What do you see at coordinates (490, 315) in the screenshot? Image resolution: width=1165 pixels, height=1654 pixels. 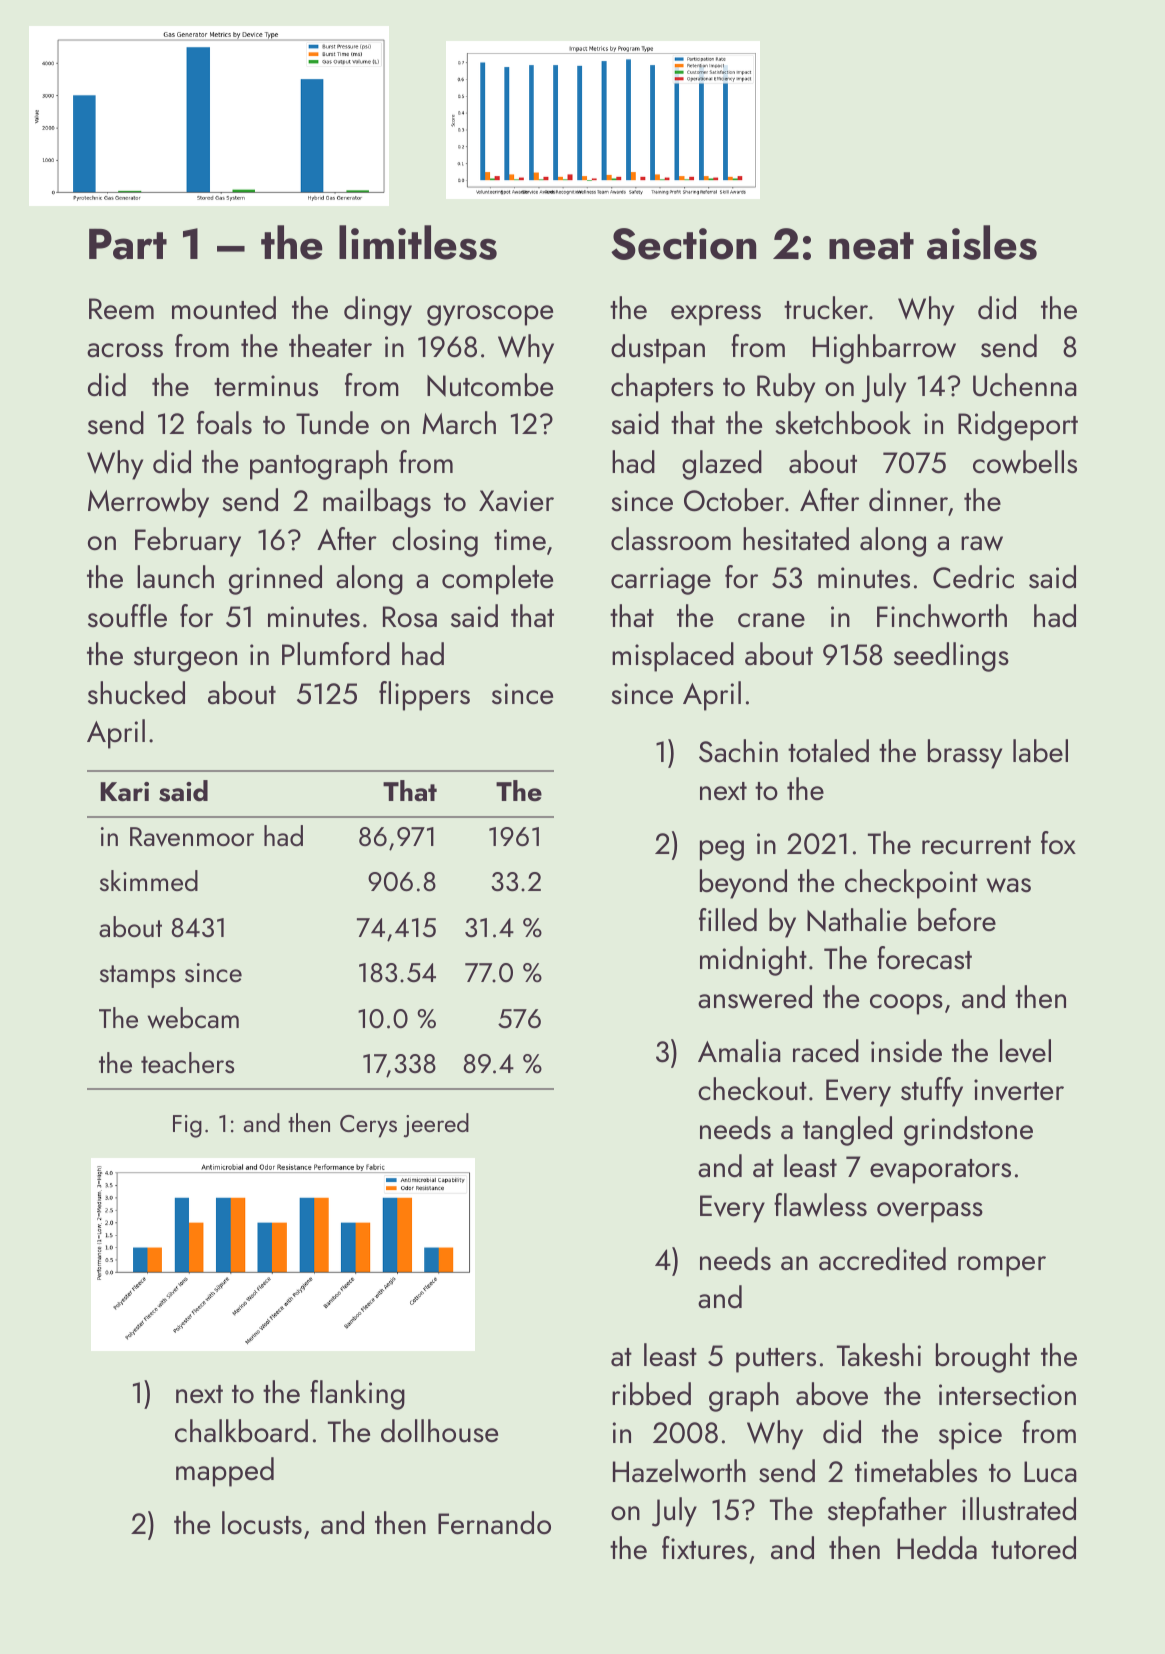 I see `gyroscope` at bounding box center [490, 315].
